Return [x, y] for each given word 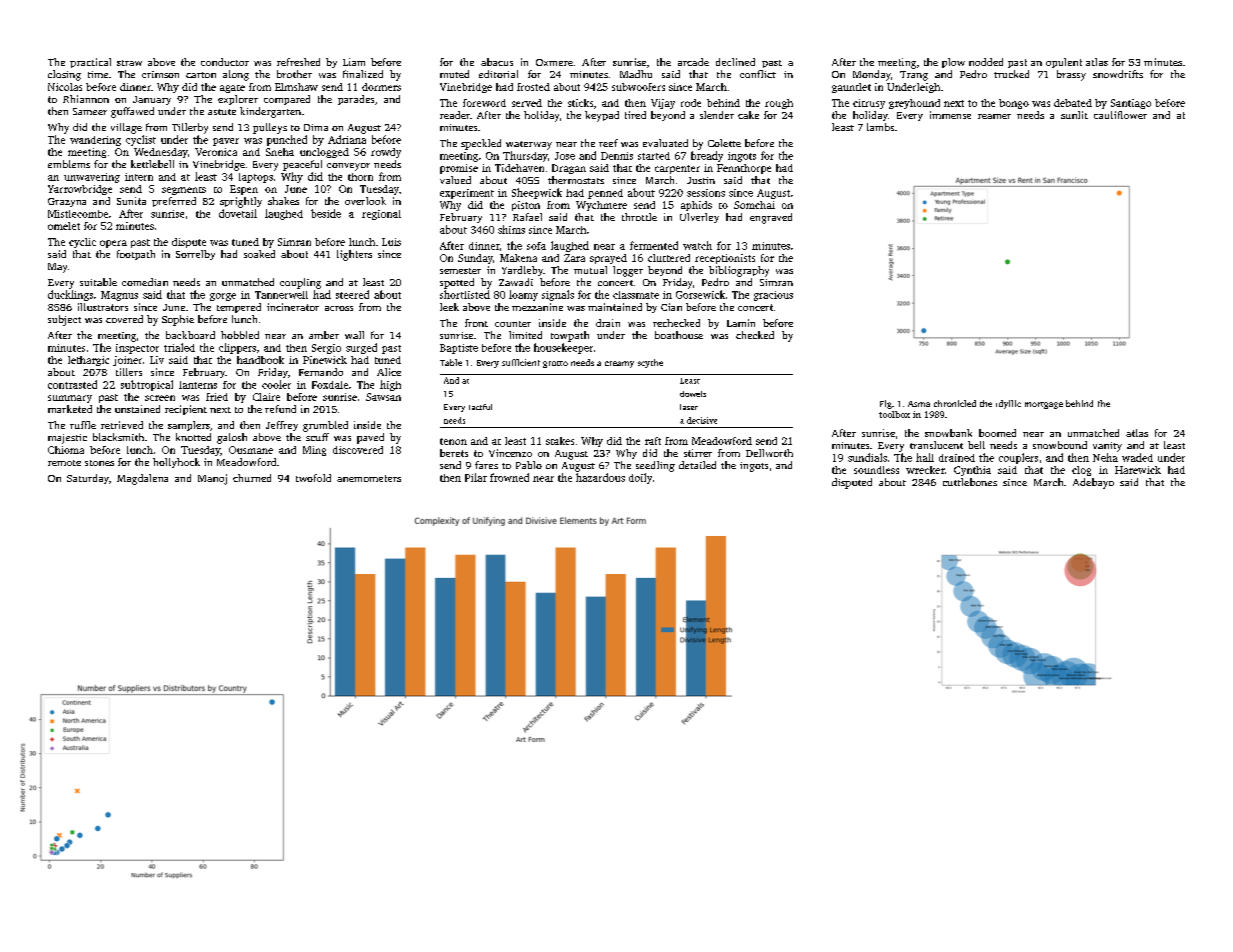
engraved [771, 218]
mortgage [1044, 405]
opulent [1064, 63]
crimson [160, 74]
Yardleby [522, 271]
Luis [391, 242]
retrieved [122, 425]
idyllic [1008, 404]
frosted [533, 87]
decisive [702, 420]
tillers [129, 372]
